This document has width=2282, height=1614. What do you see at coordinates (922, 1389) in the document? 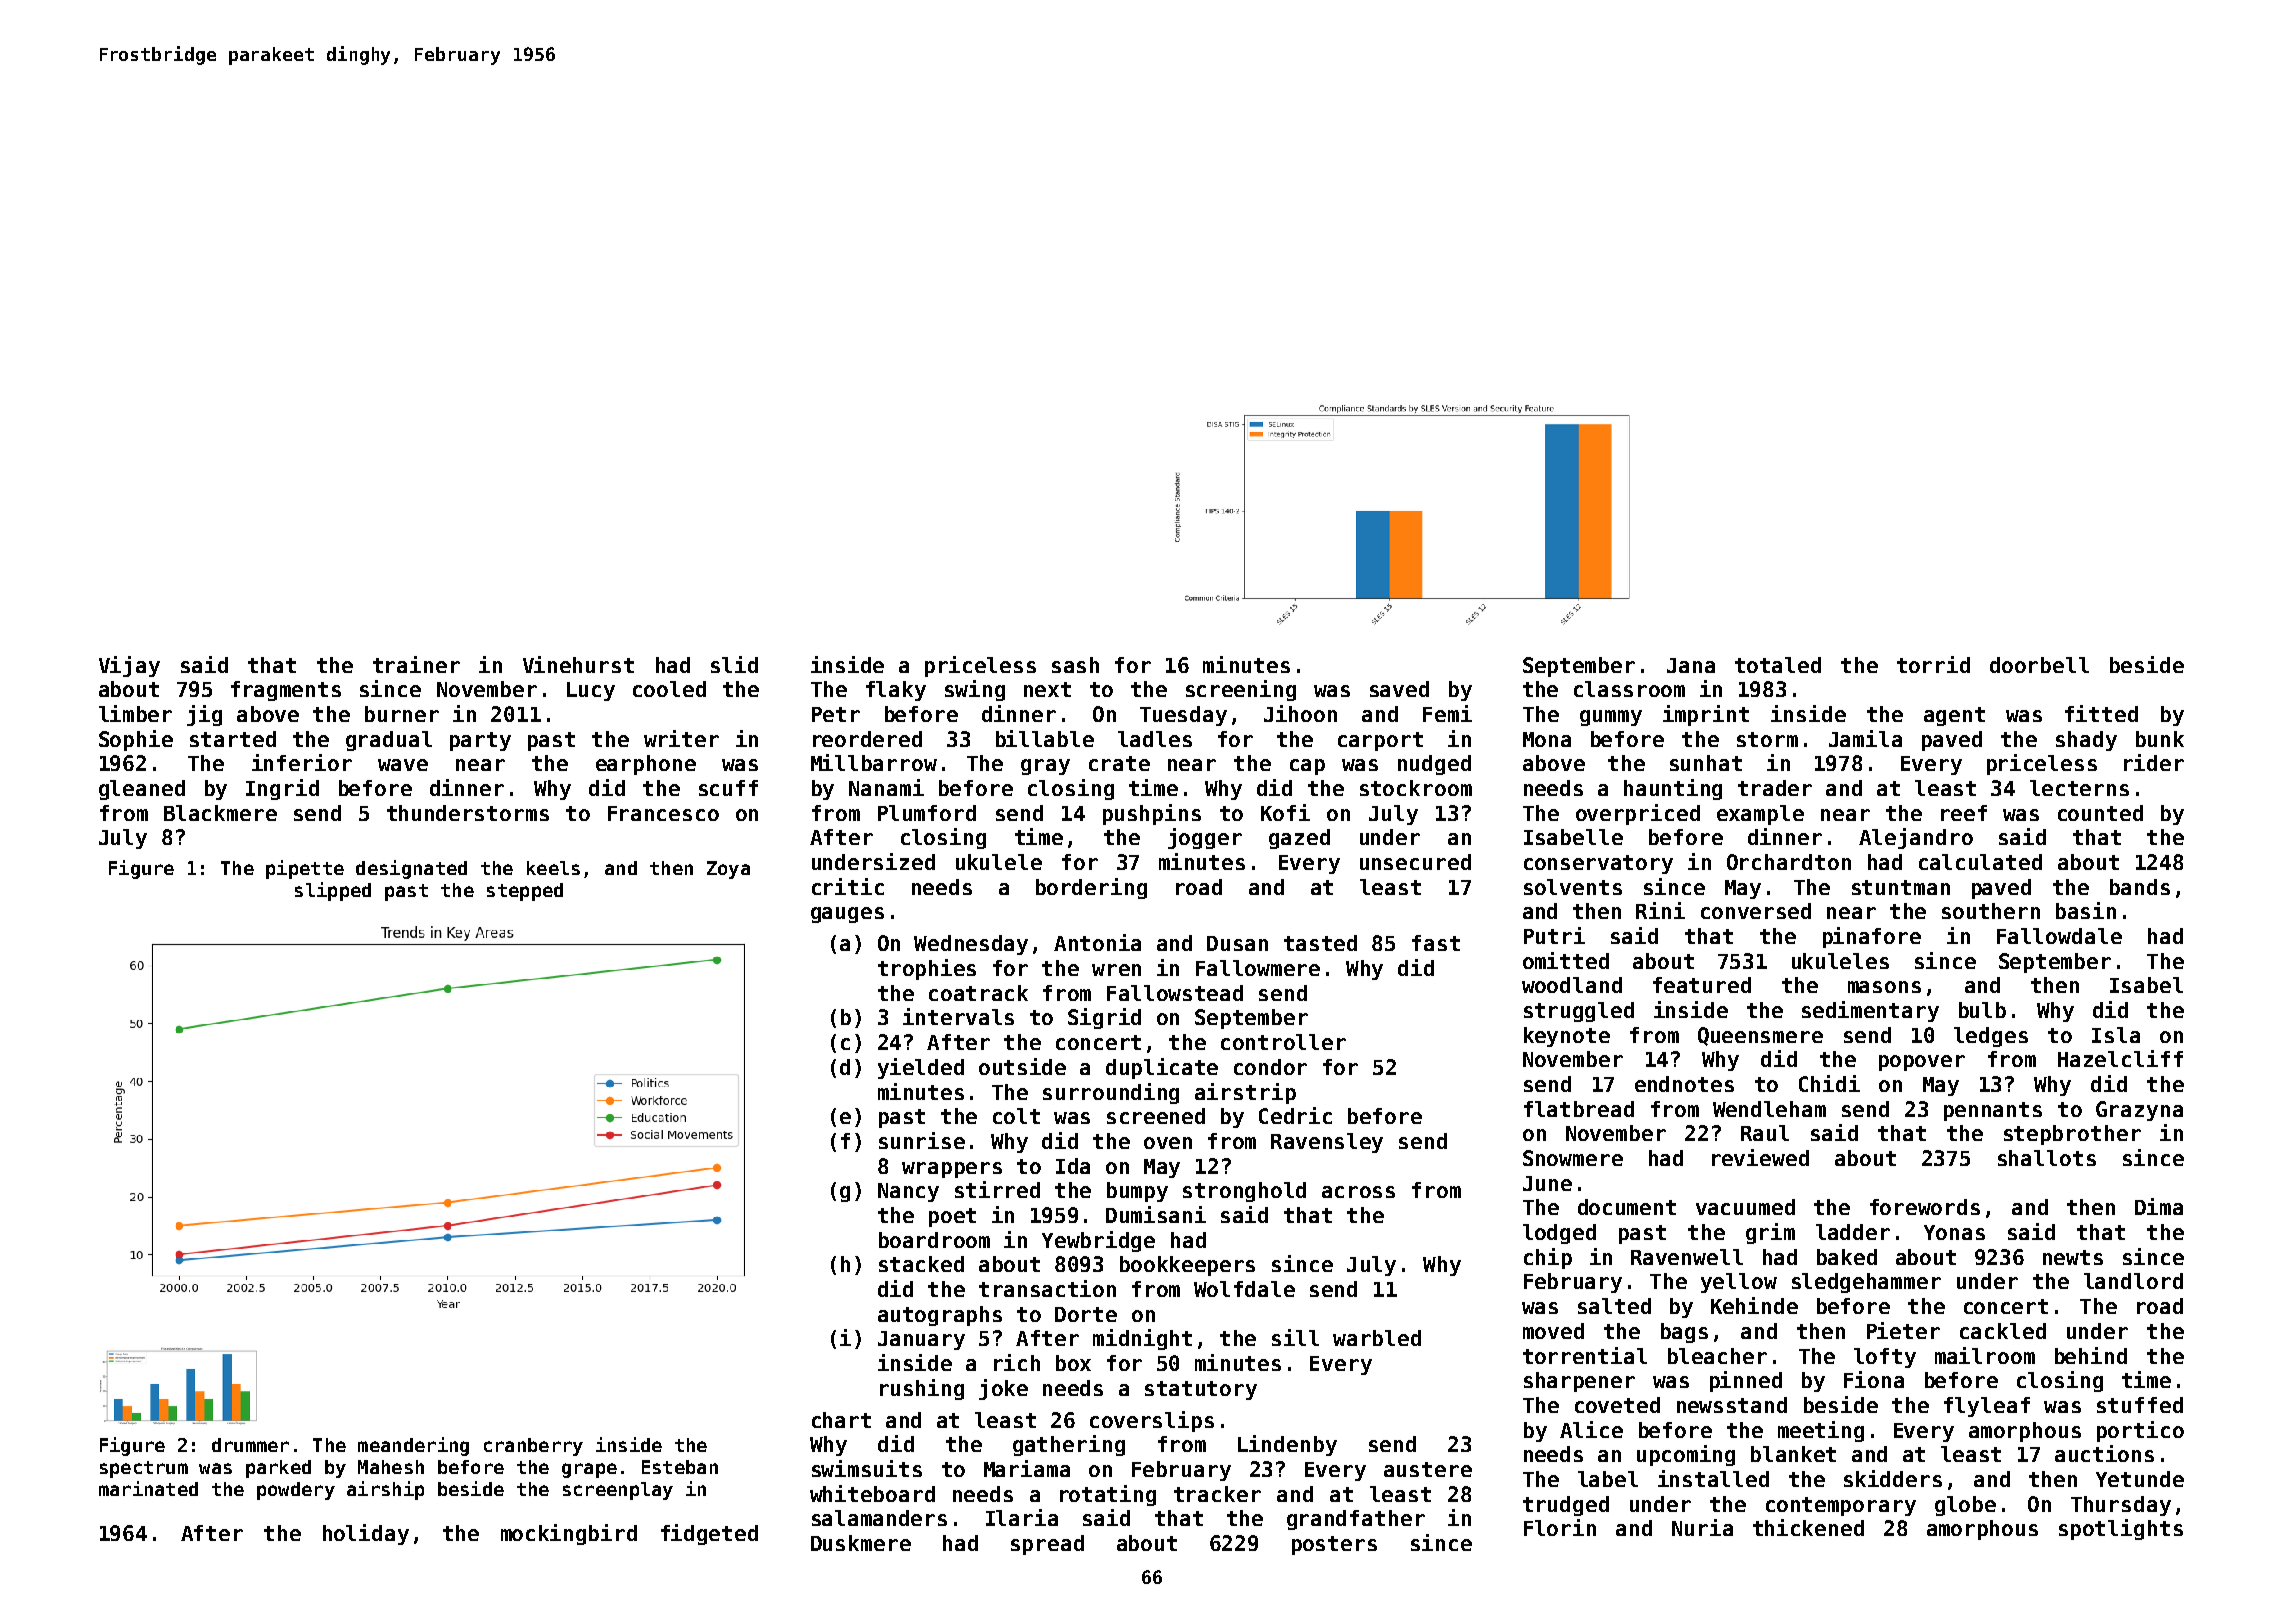
I see `rushing` at bounding box center [922, 1389].
